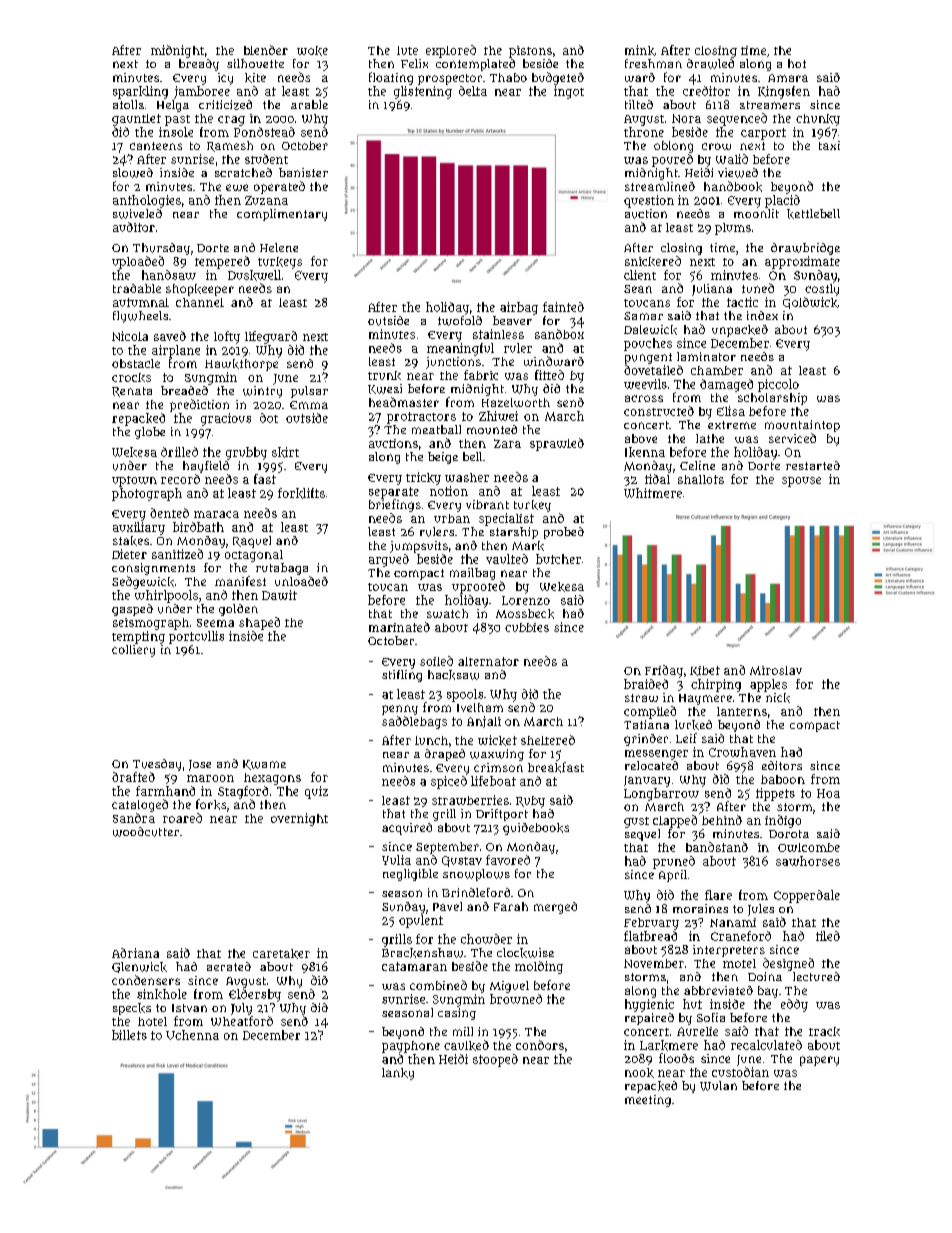 The width and height of the screenshot is (952, 1233). Describe the element at coordinates (134, 818) in the screenshot. I see `Sandra` at that location.
